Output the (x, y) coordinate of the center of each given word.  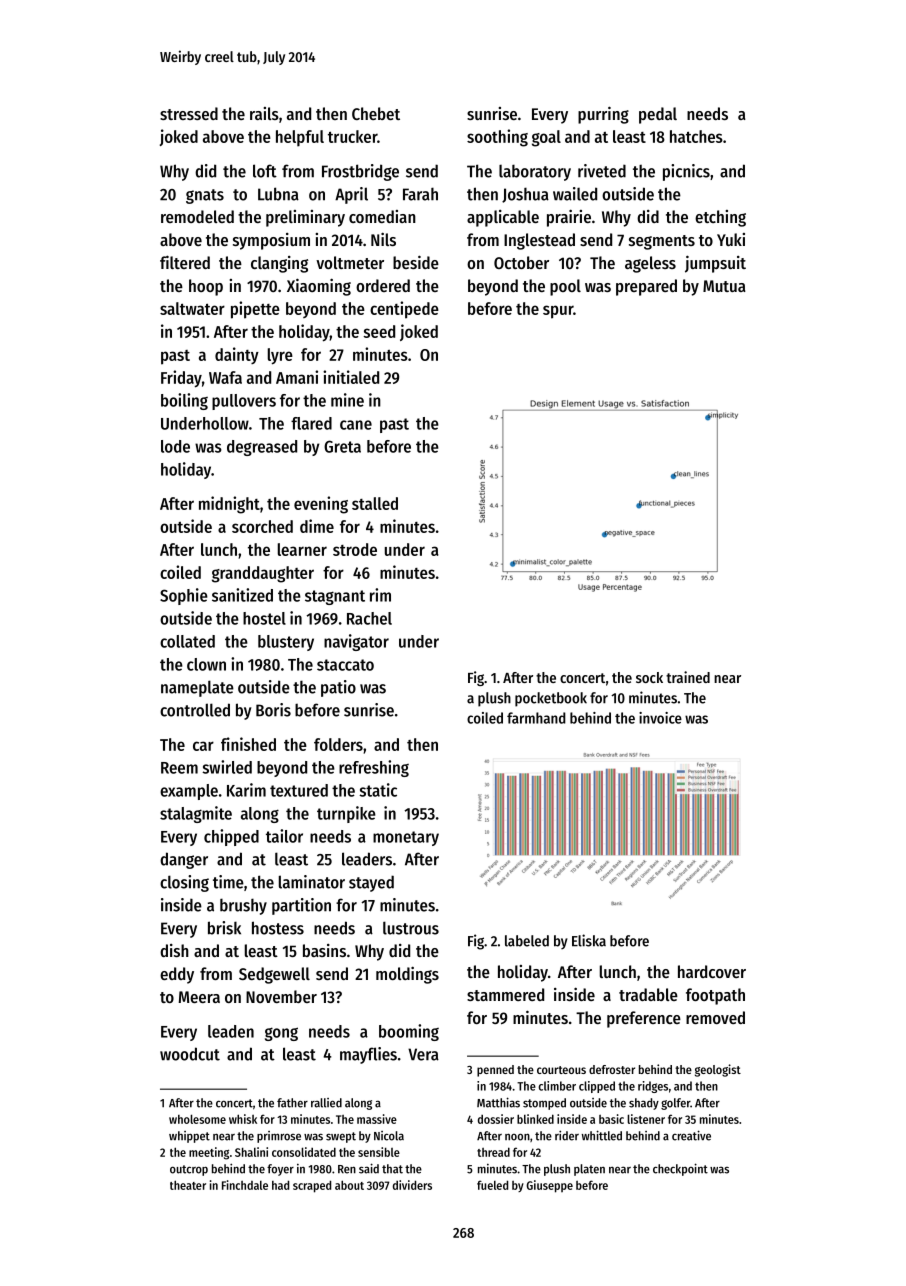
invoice (660, 718)
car (203, 746)
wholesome (197, 1119)
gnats (205, 196)
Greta (342, 446)
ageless (650, 264)
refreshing (374, 768)
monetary (406, 838)
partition (301, 906)
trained (688, 677)
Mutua (724, 286)
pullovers (244, 402)
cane (356, 425)
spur (558, 312)
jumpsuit (715, 264)
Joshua (525, 195)
